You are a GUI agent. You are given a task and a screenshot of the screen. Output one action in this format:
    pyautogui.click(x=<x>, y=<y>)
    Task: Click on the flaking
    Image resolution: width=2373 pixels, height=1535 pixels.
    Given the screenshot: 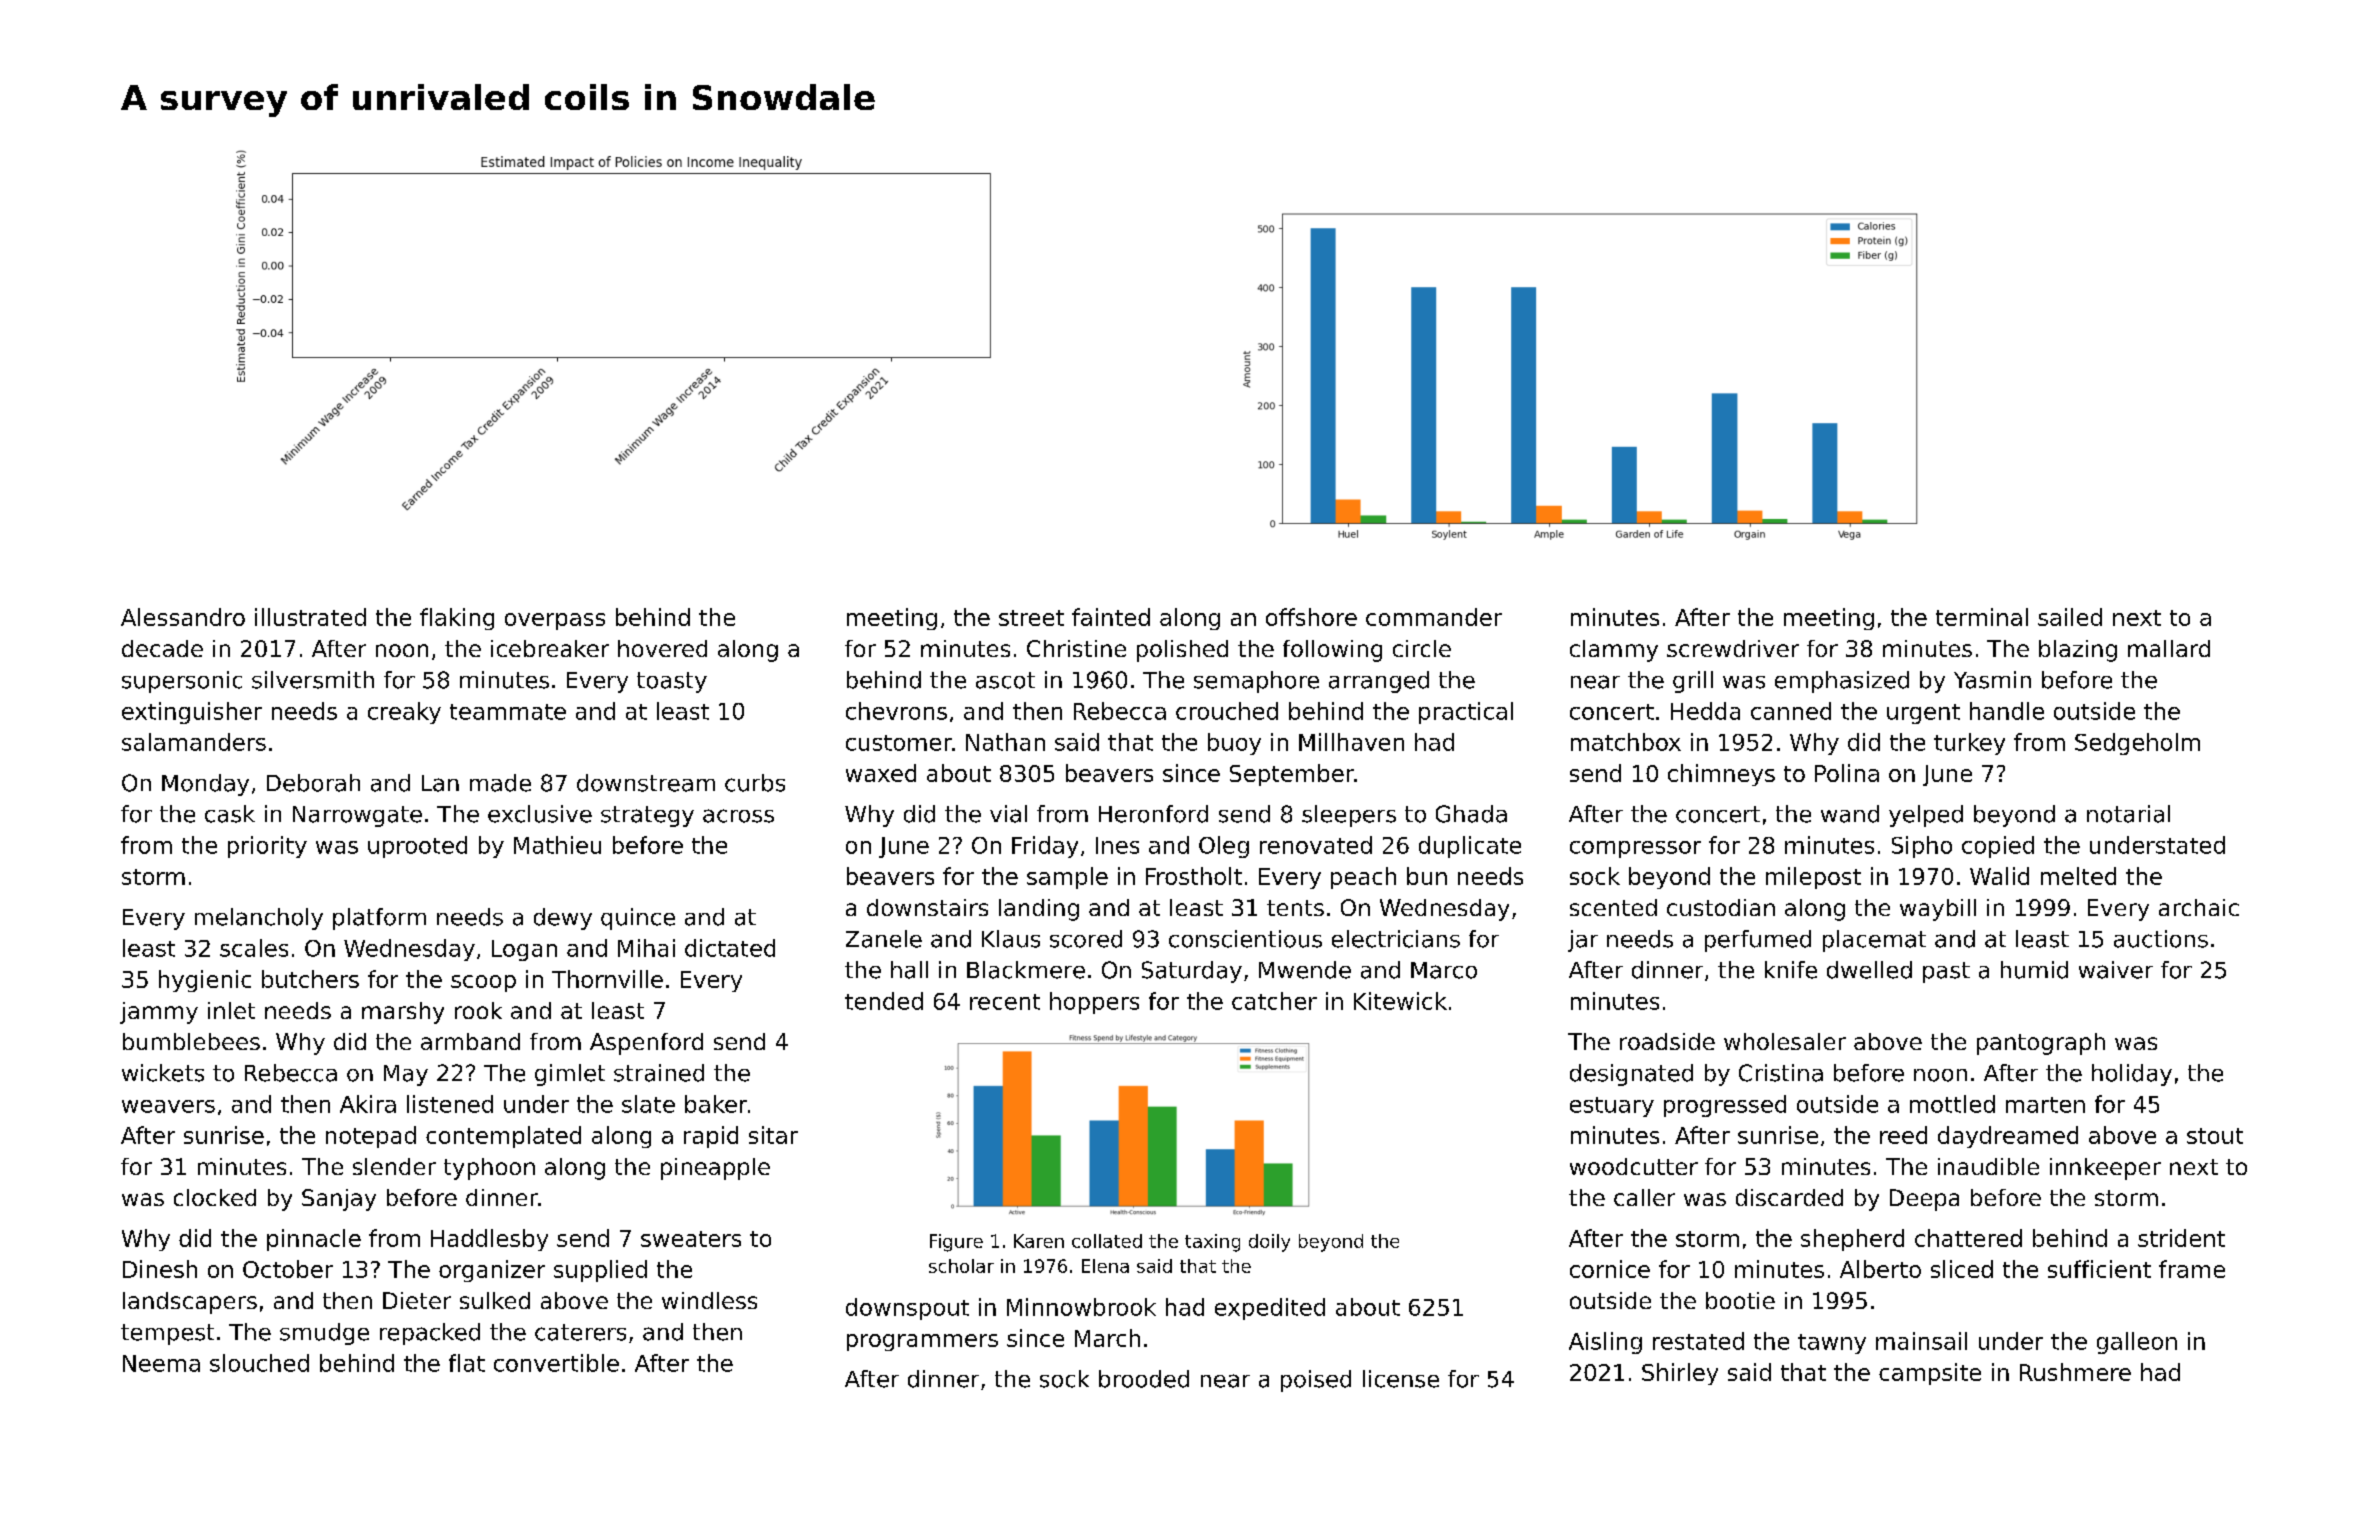 What is the action you would take?
    pyautogui.click(x=457, y=619)
